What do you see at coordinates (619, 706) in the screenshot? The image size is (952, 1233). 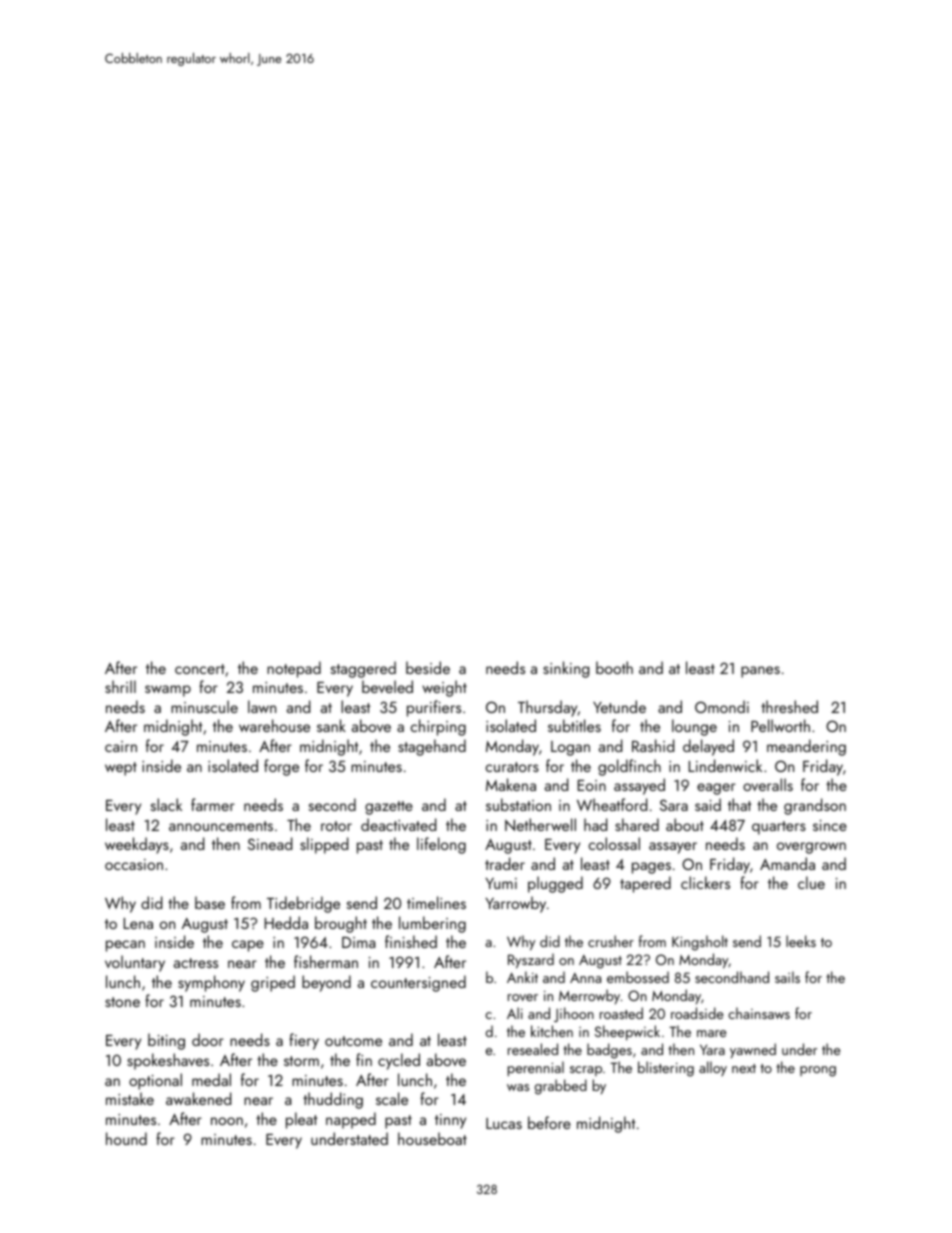 I see `Yetunde` at bounding box center [619, 706].
